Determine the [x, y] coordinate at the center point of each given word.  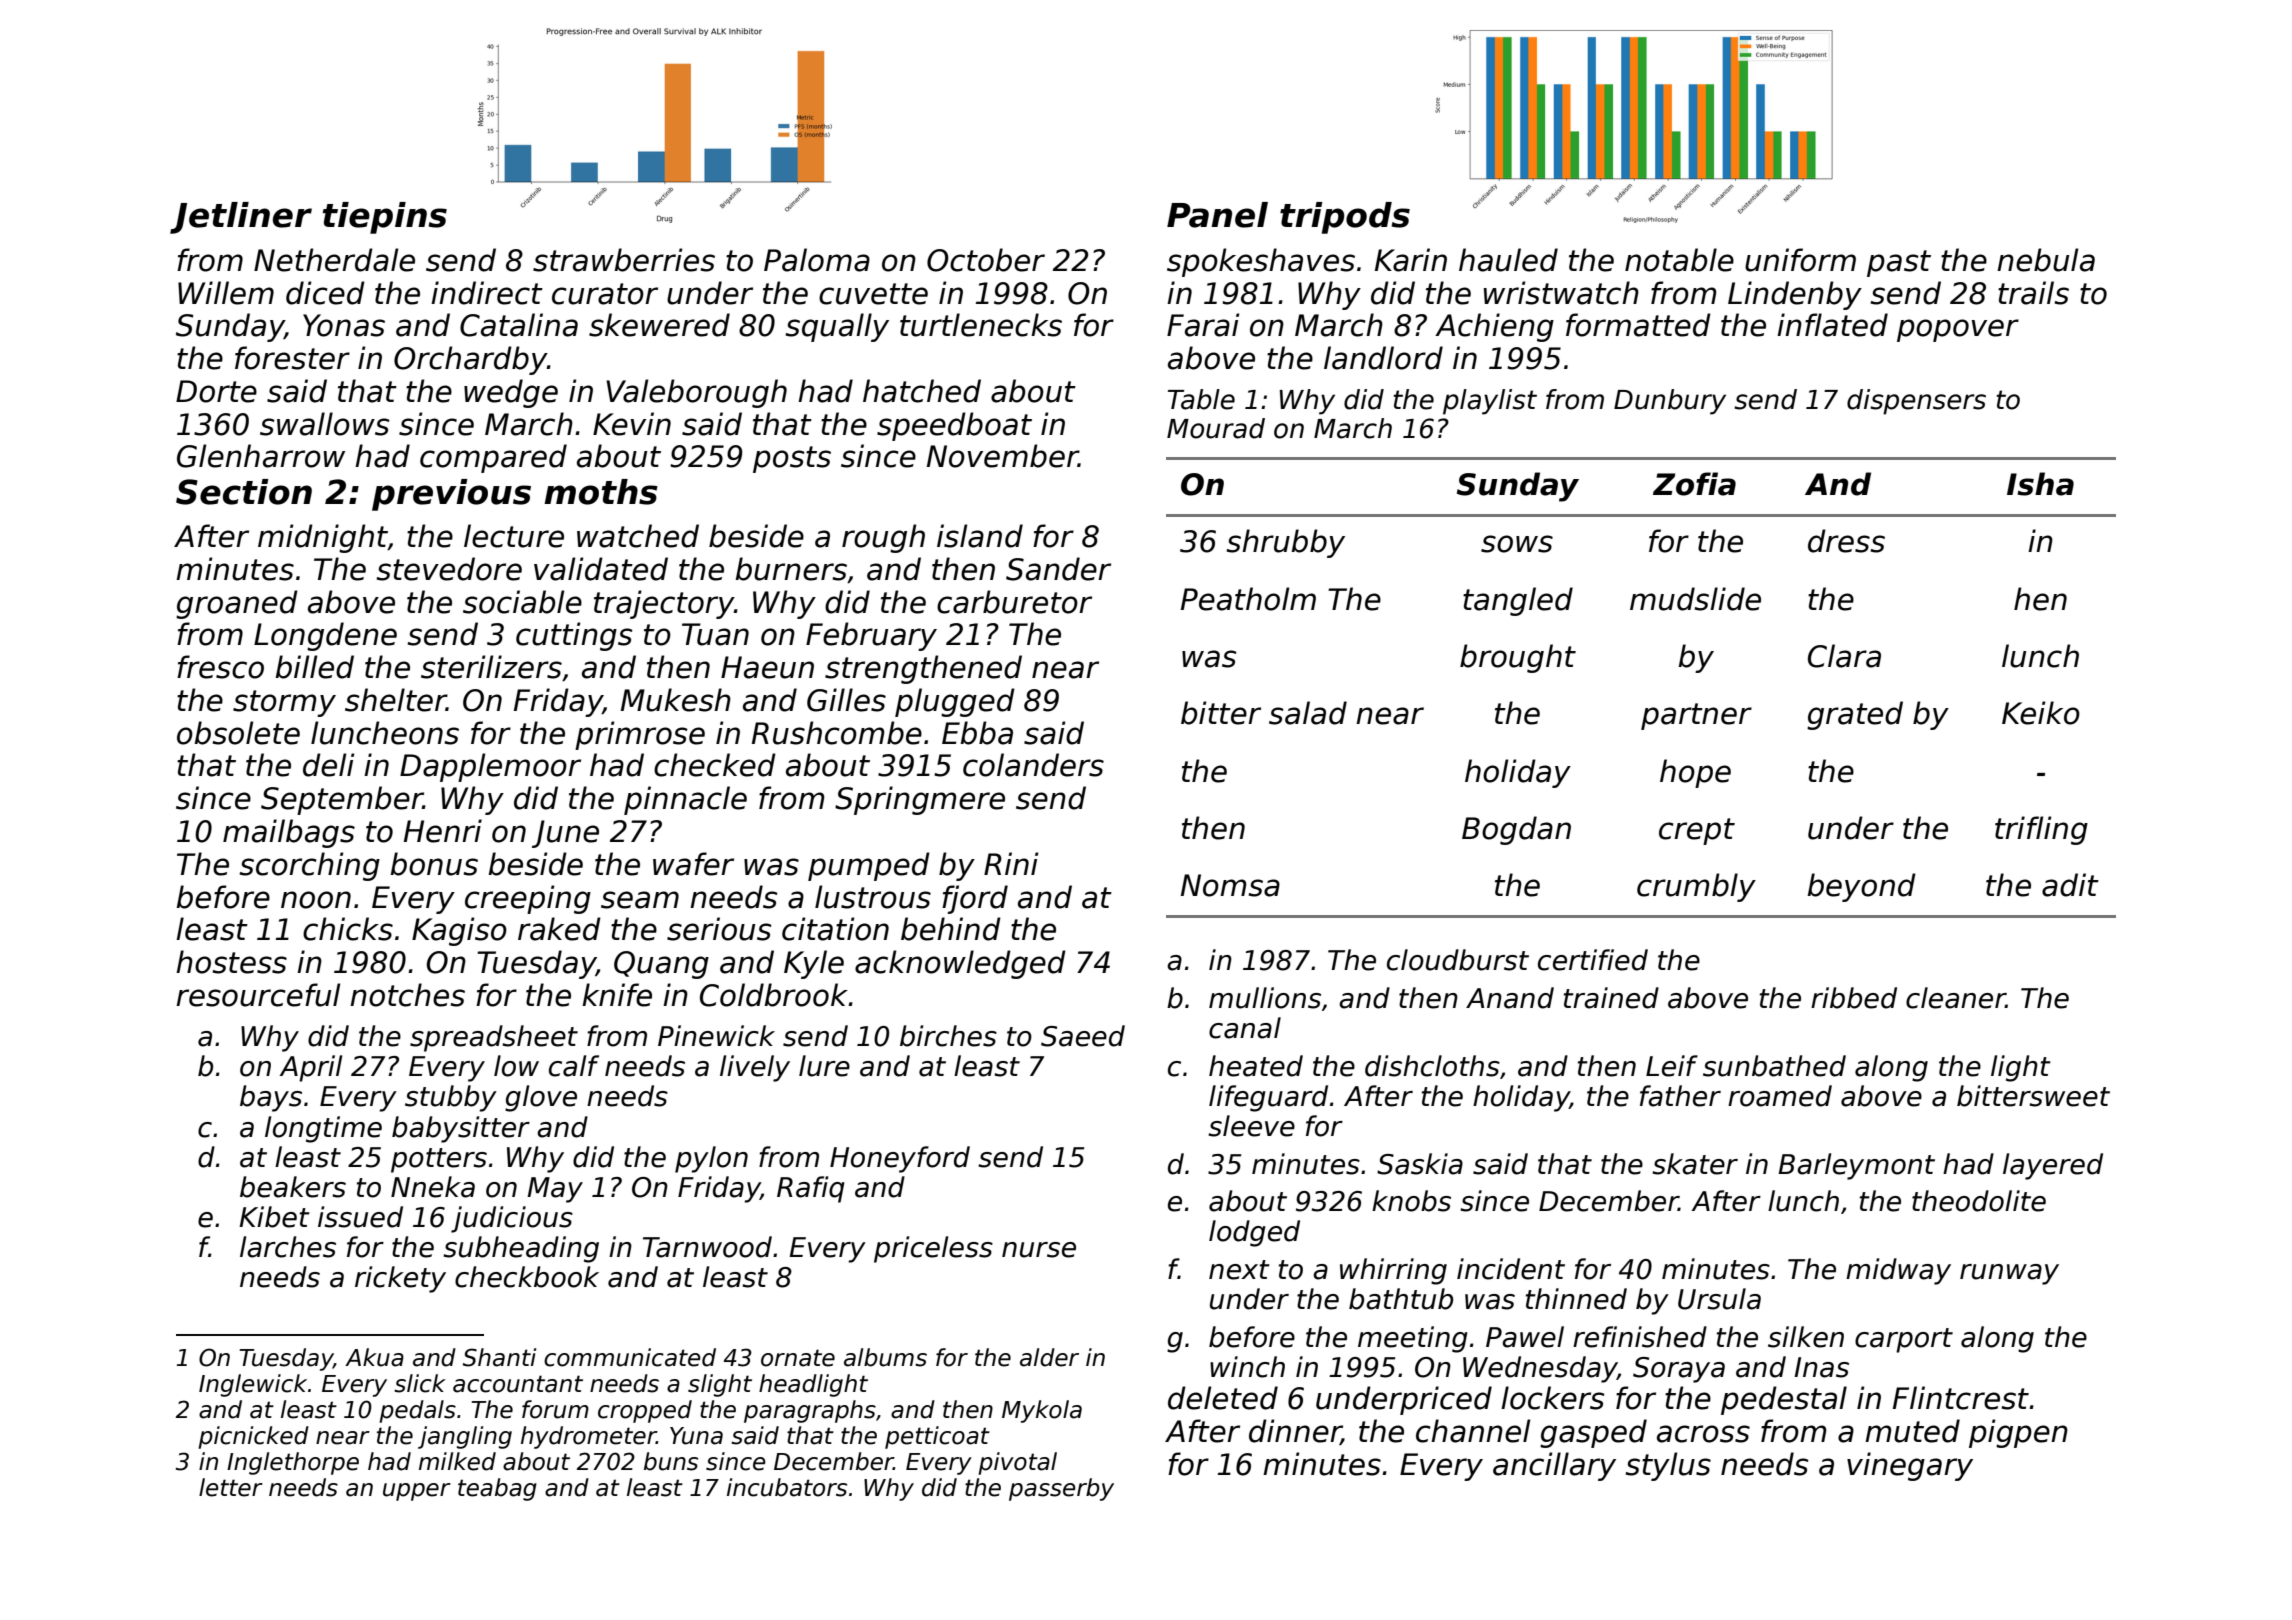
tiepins [385, 218]
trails [2033, 293]
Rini [1011, 863]
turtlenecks [981, 325]
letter [231, 1487]
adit [2070, 885]
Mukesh [676, 700]
